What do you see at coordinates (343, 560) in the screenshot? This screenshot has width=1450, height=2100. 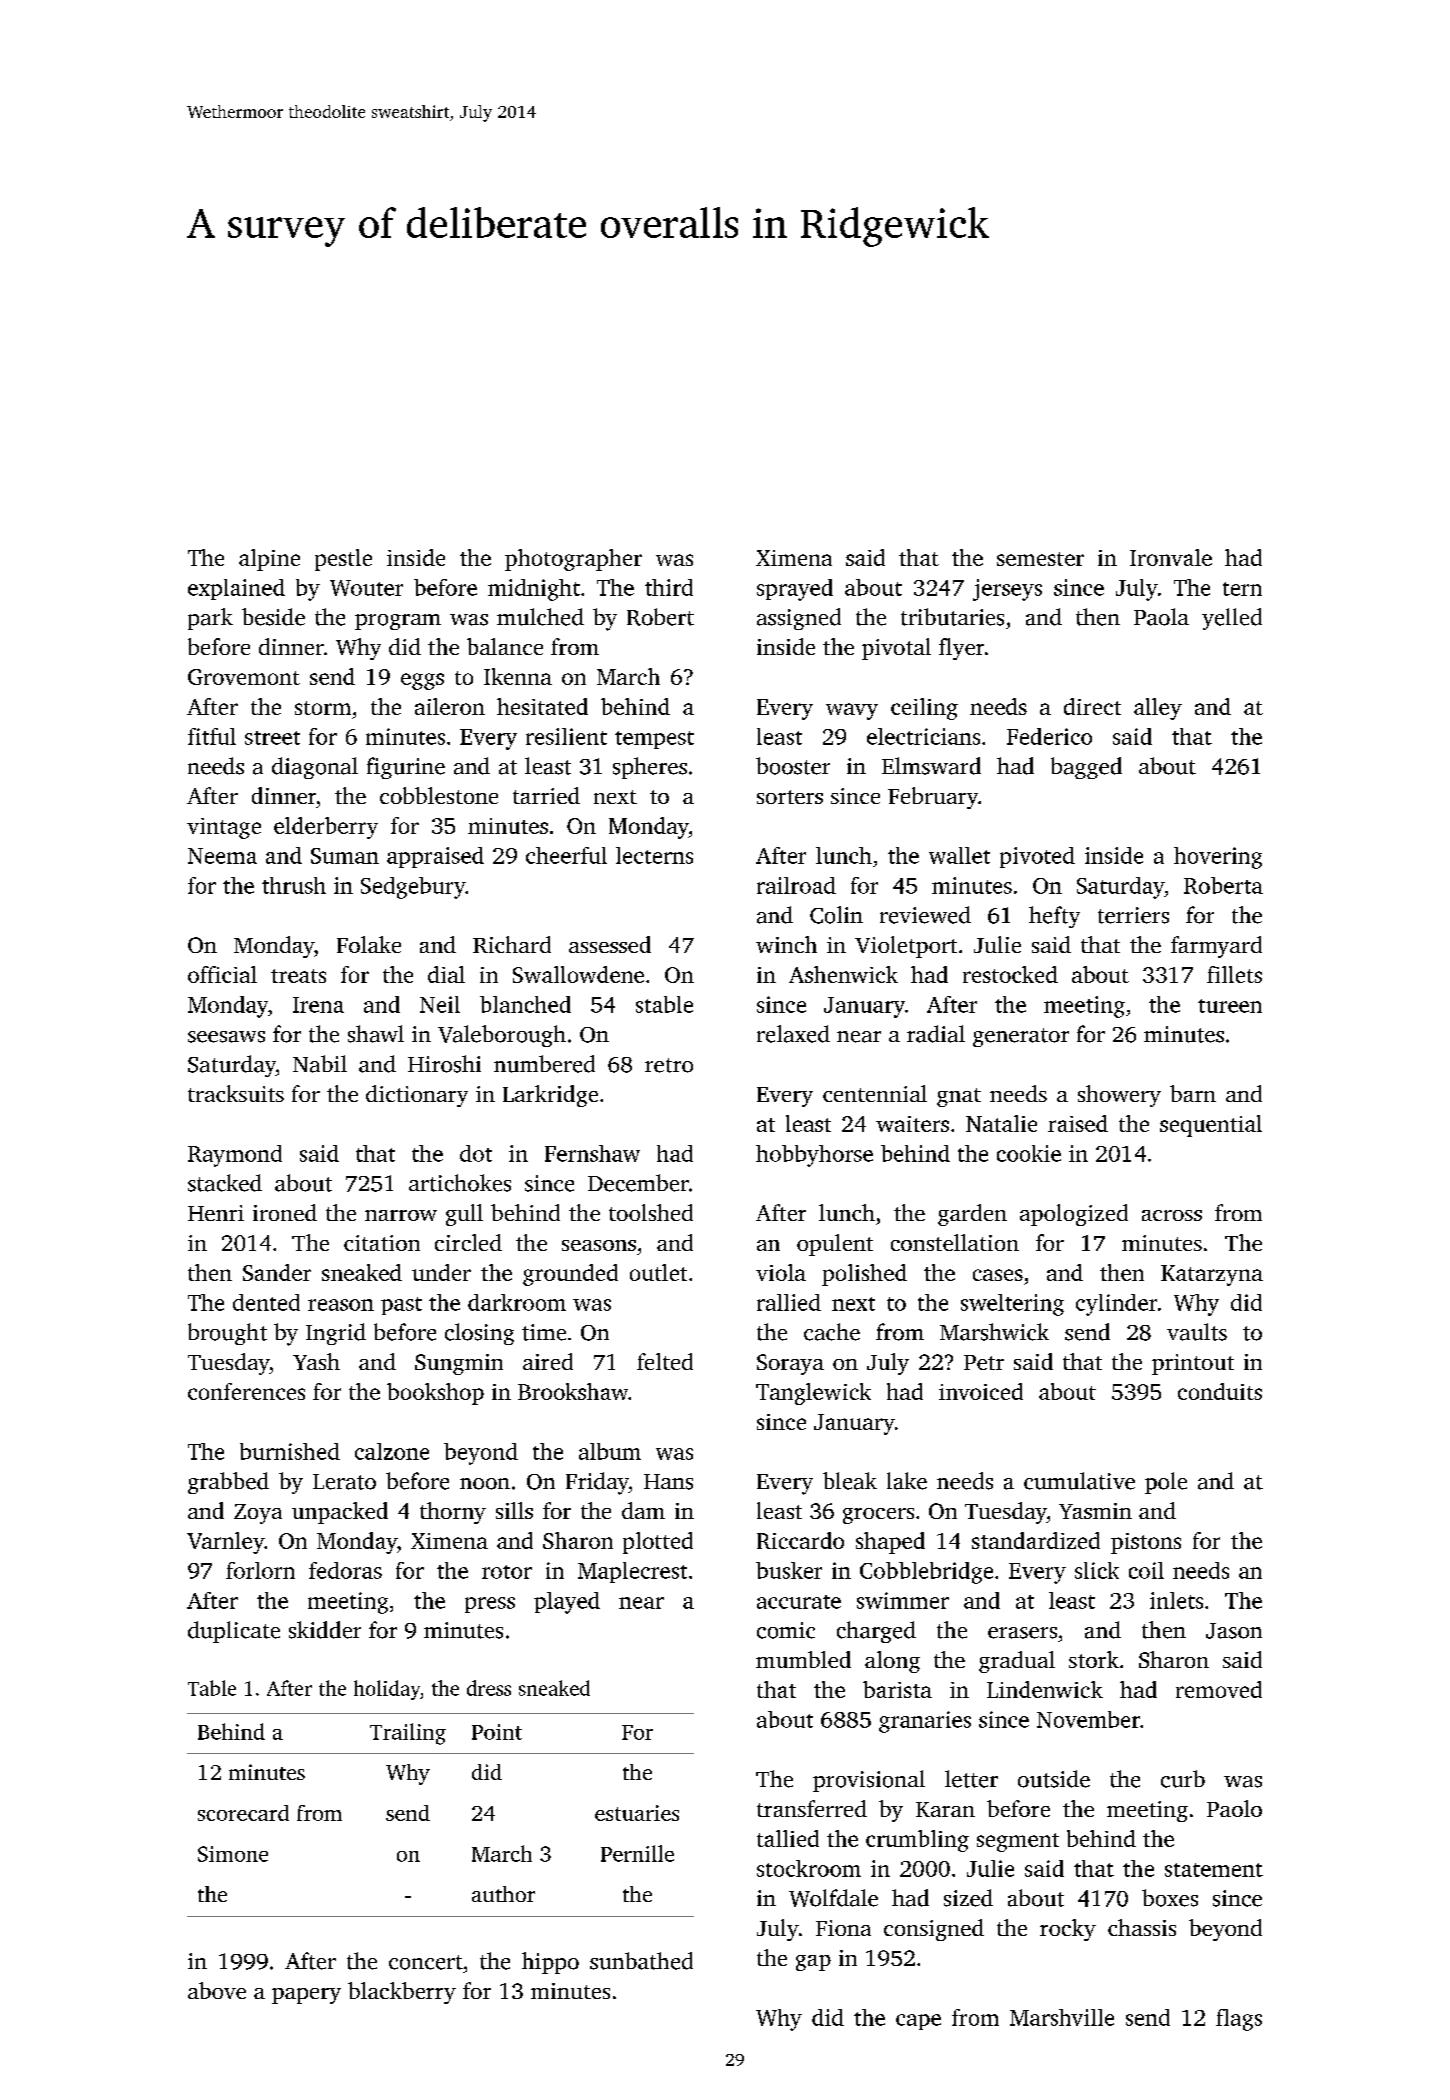 I see `pestle` at bounding box center [343, 560].
